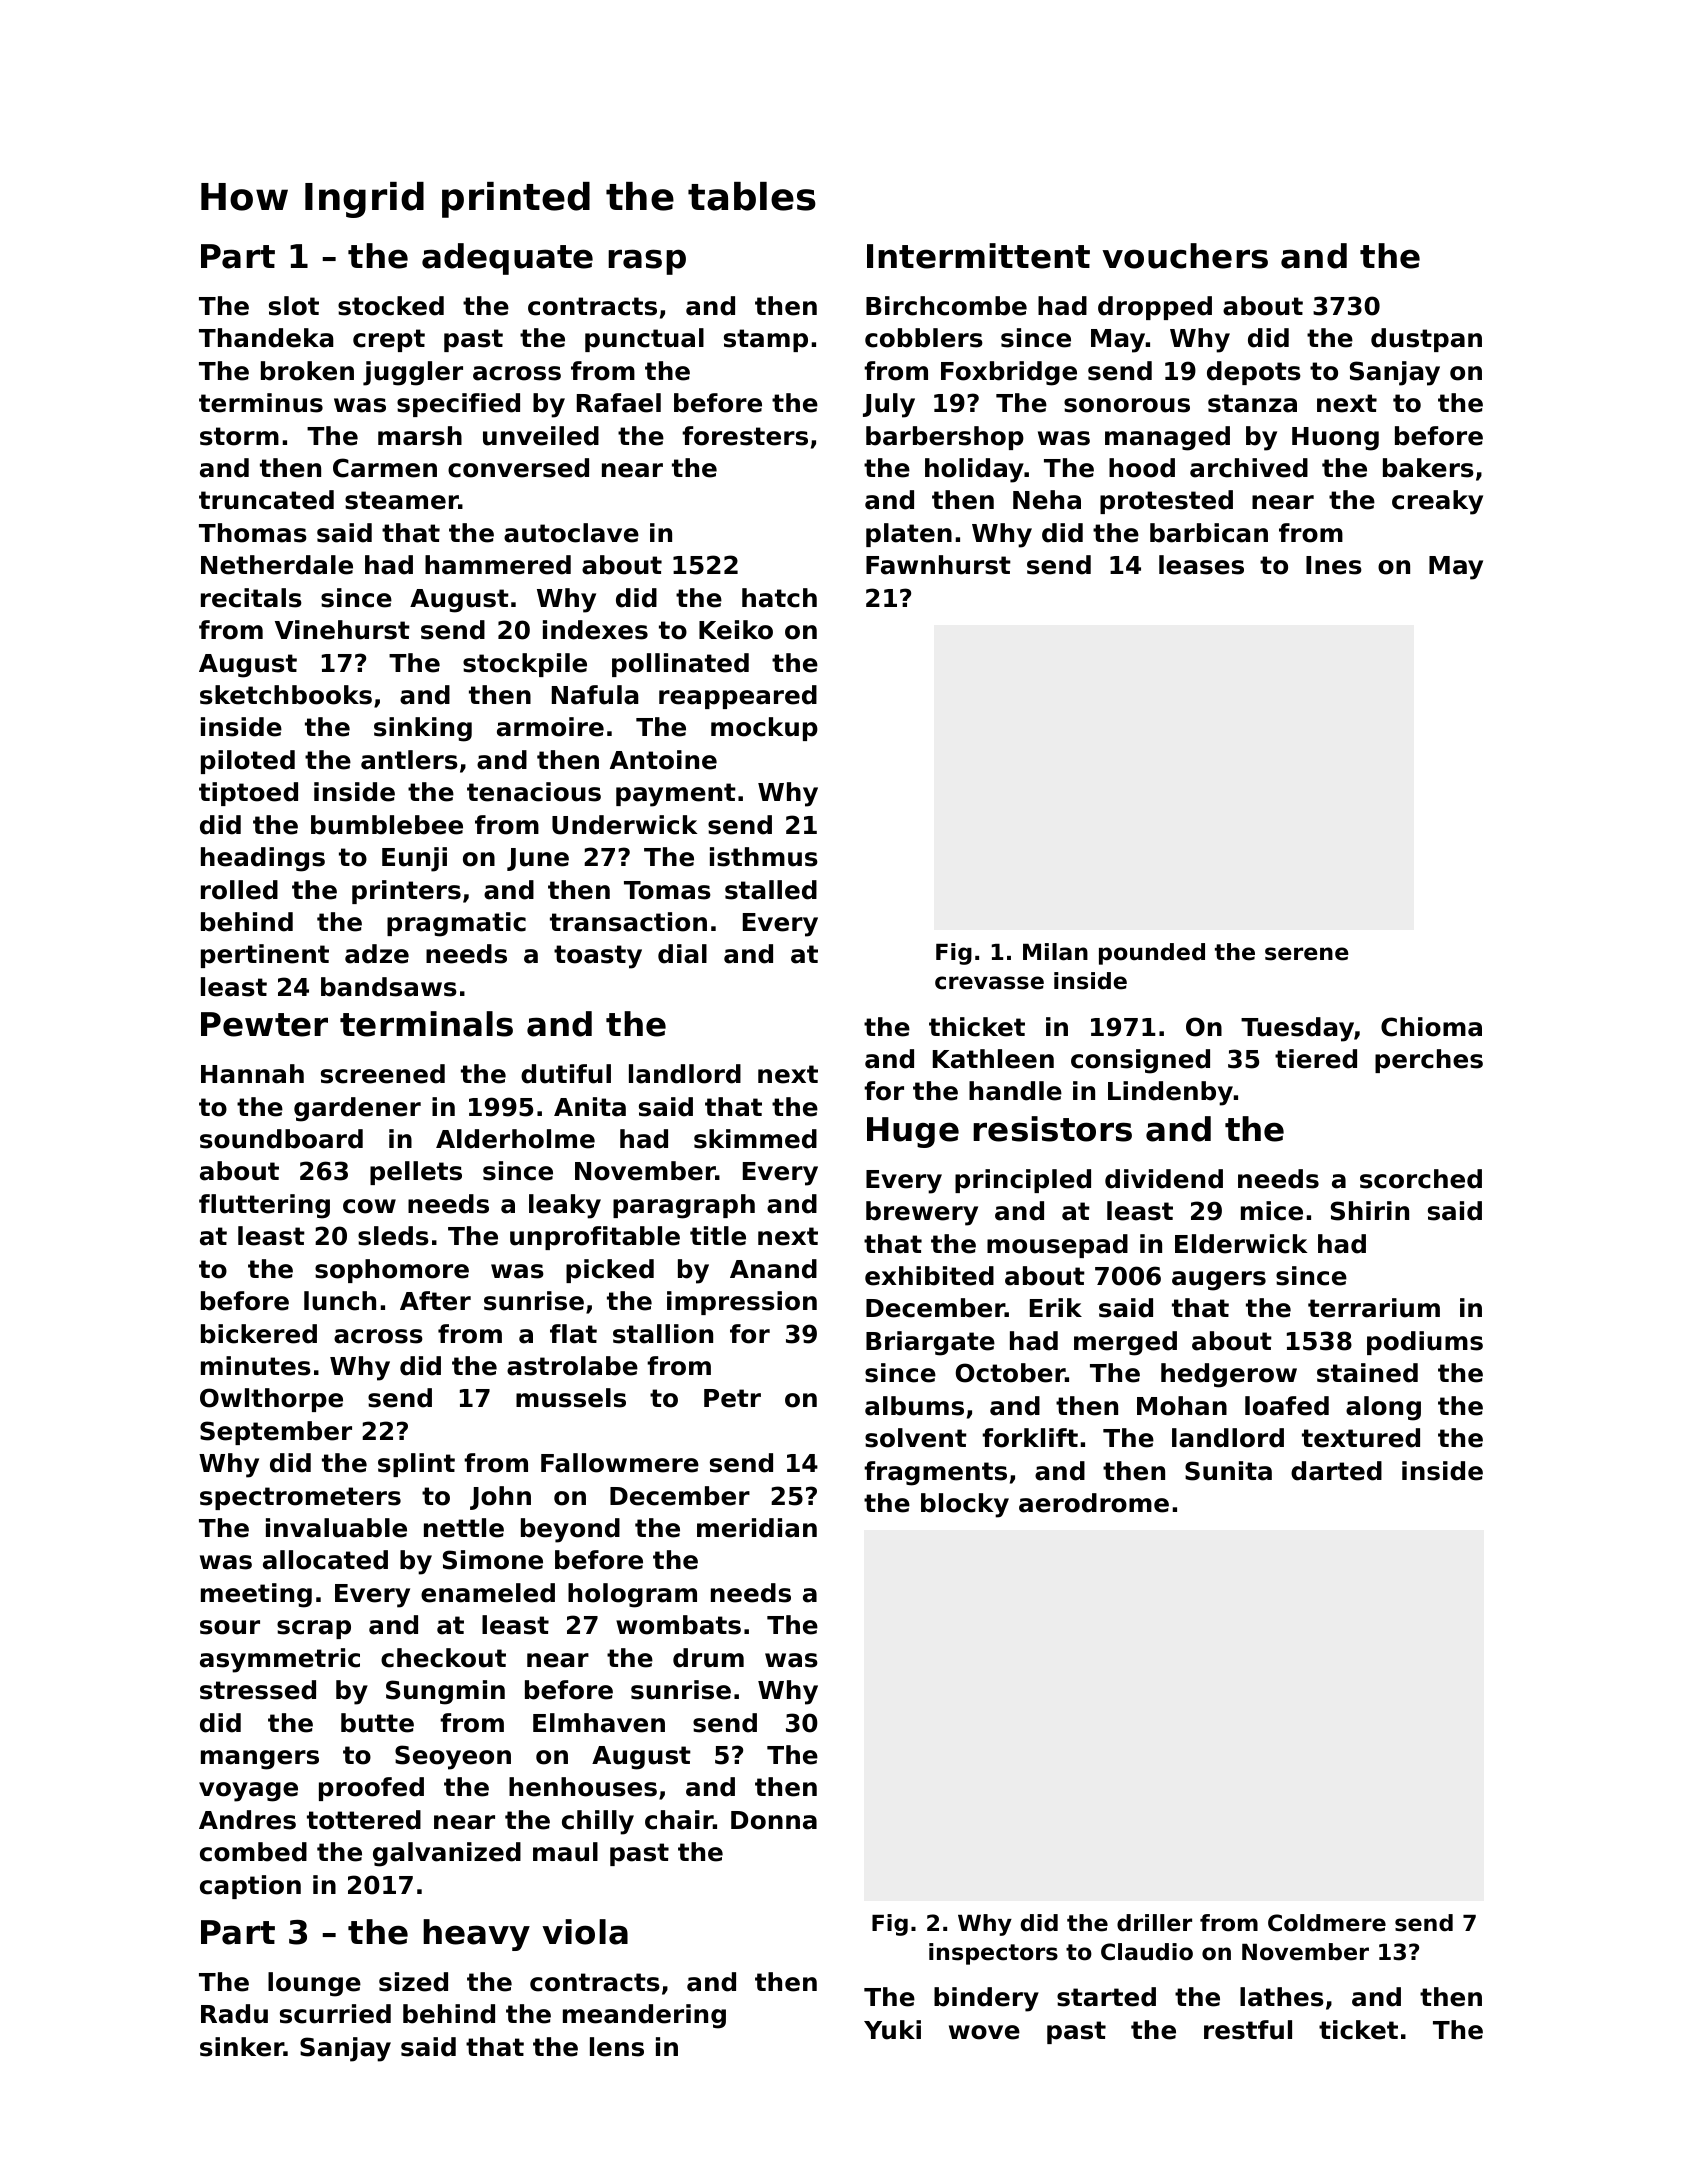  Describe the element at coordinates (1185, 256) in the screenshot. I see `vouchers` at that location.
